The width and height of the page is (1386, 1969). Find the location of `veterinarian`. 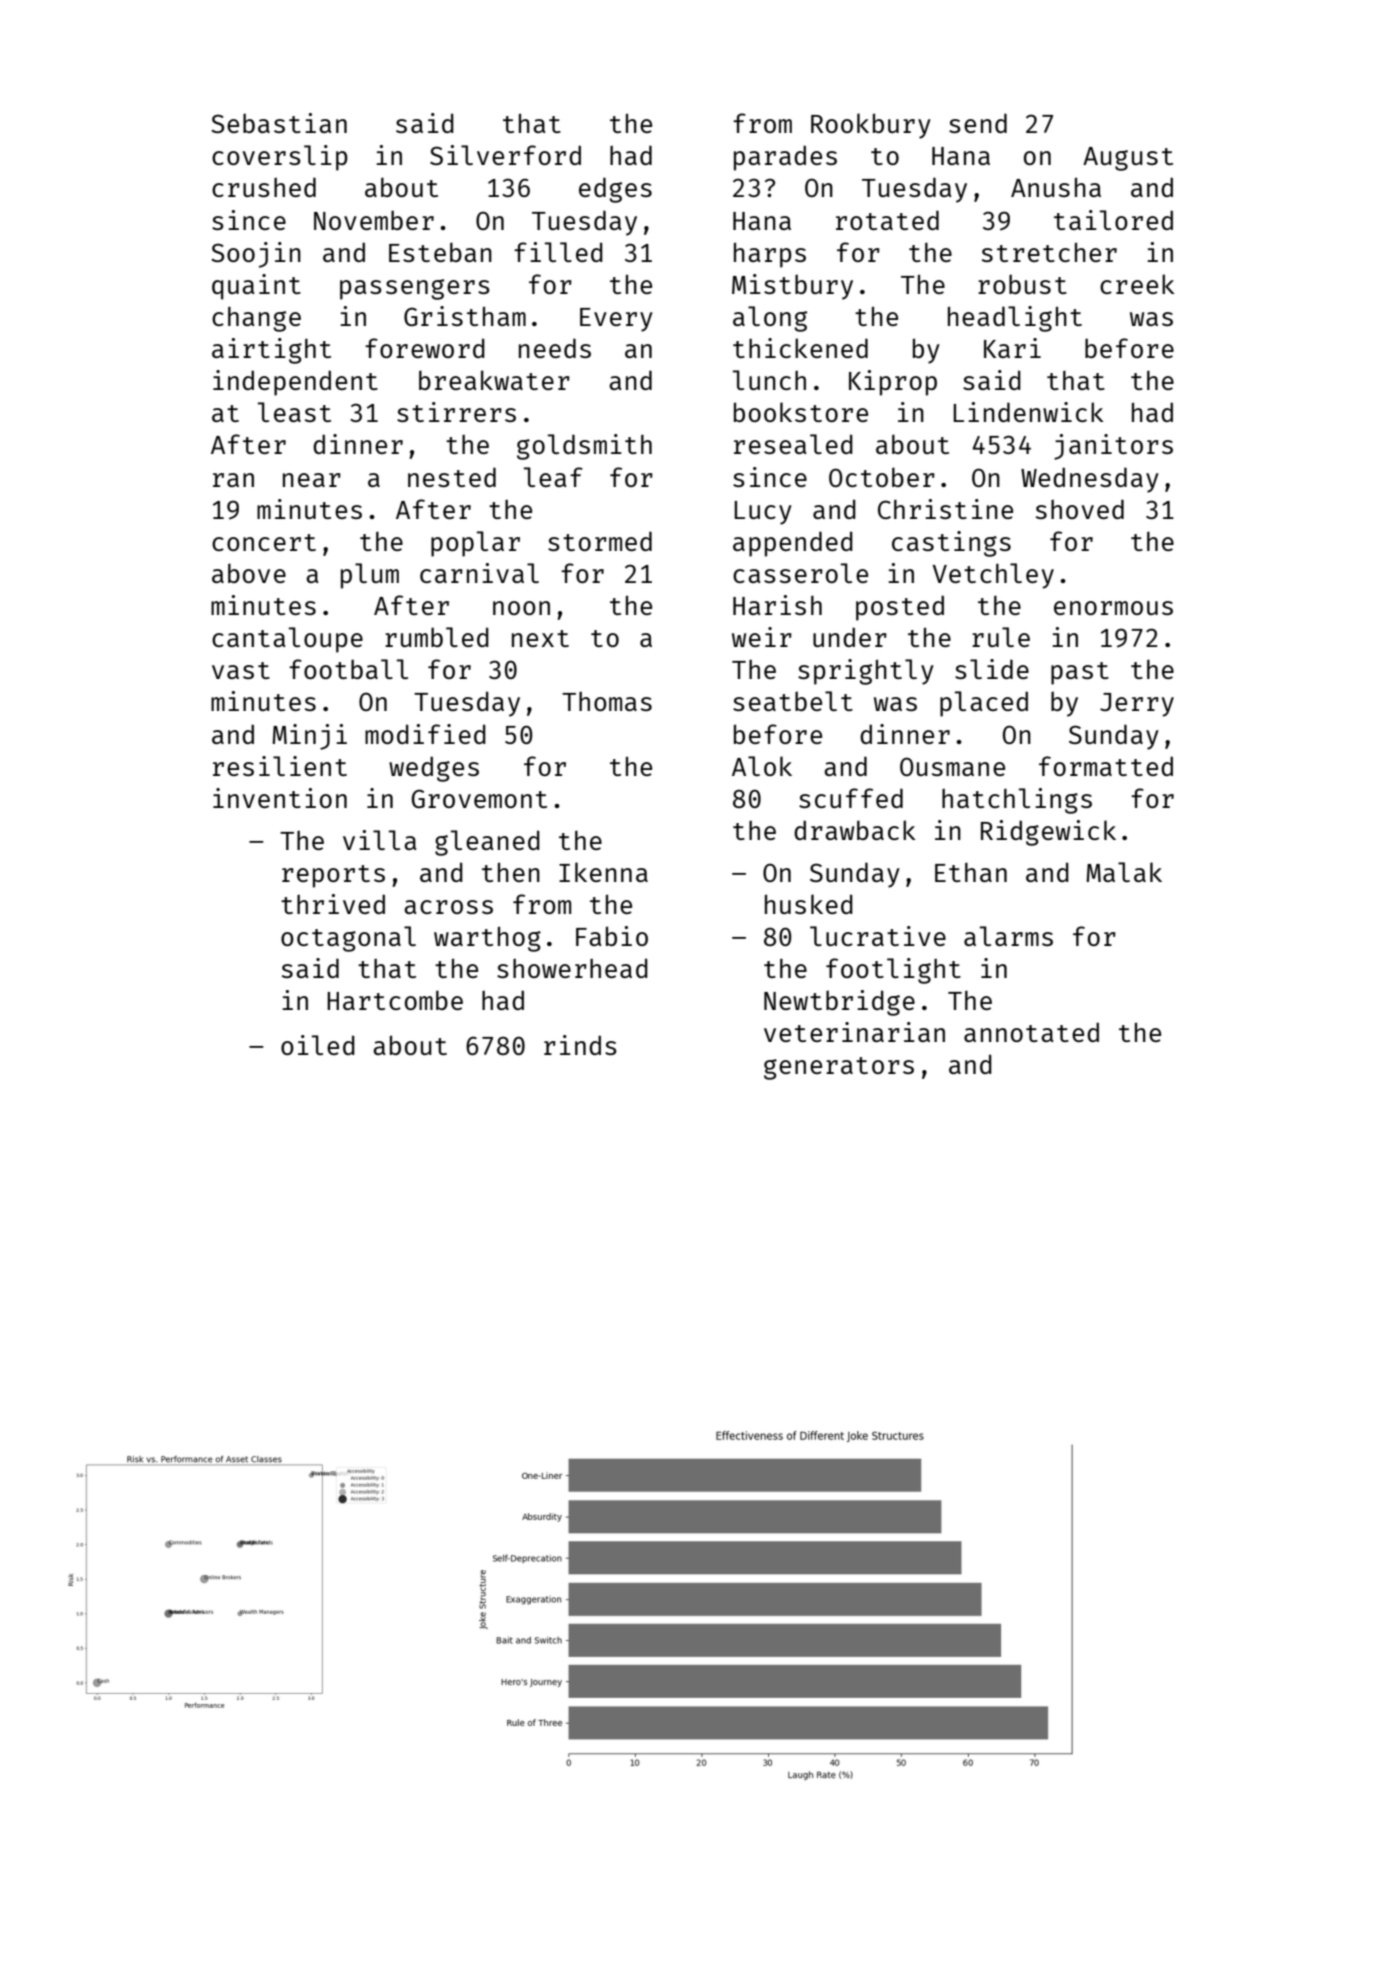

veterinarian is located at coordinates (854, 1032).
